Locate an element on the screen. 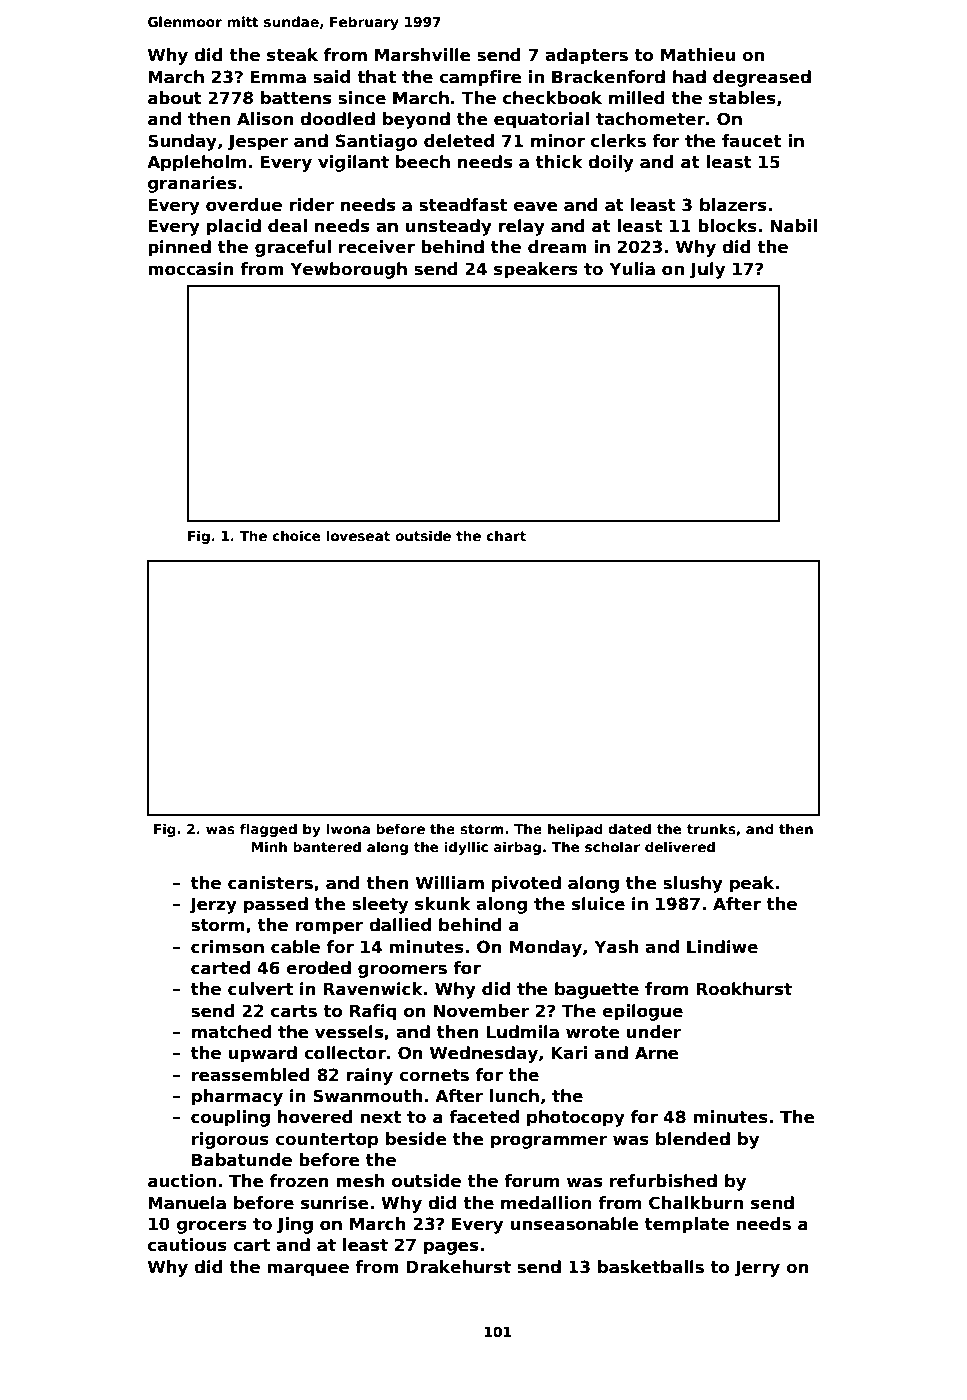 Image resolution: width=967 pixels, height=1400 pixels. Rookhurst is located at coordinates (744, 989).
